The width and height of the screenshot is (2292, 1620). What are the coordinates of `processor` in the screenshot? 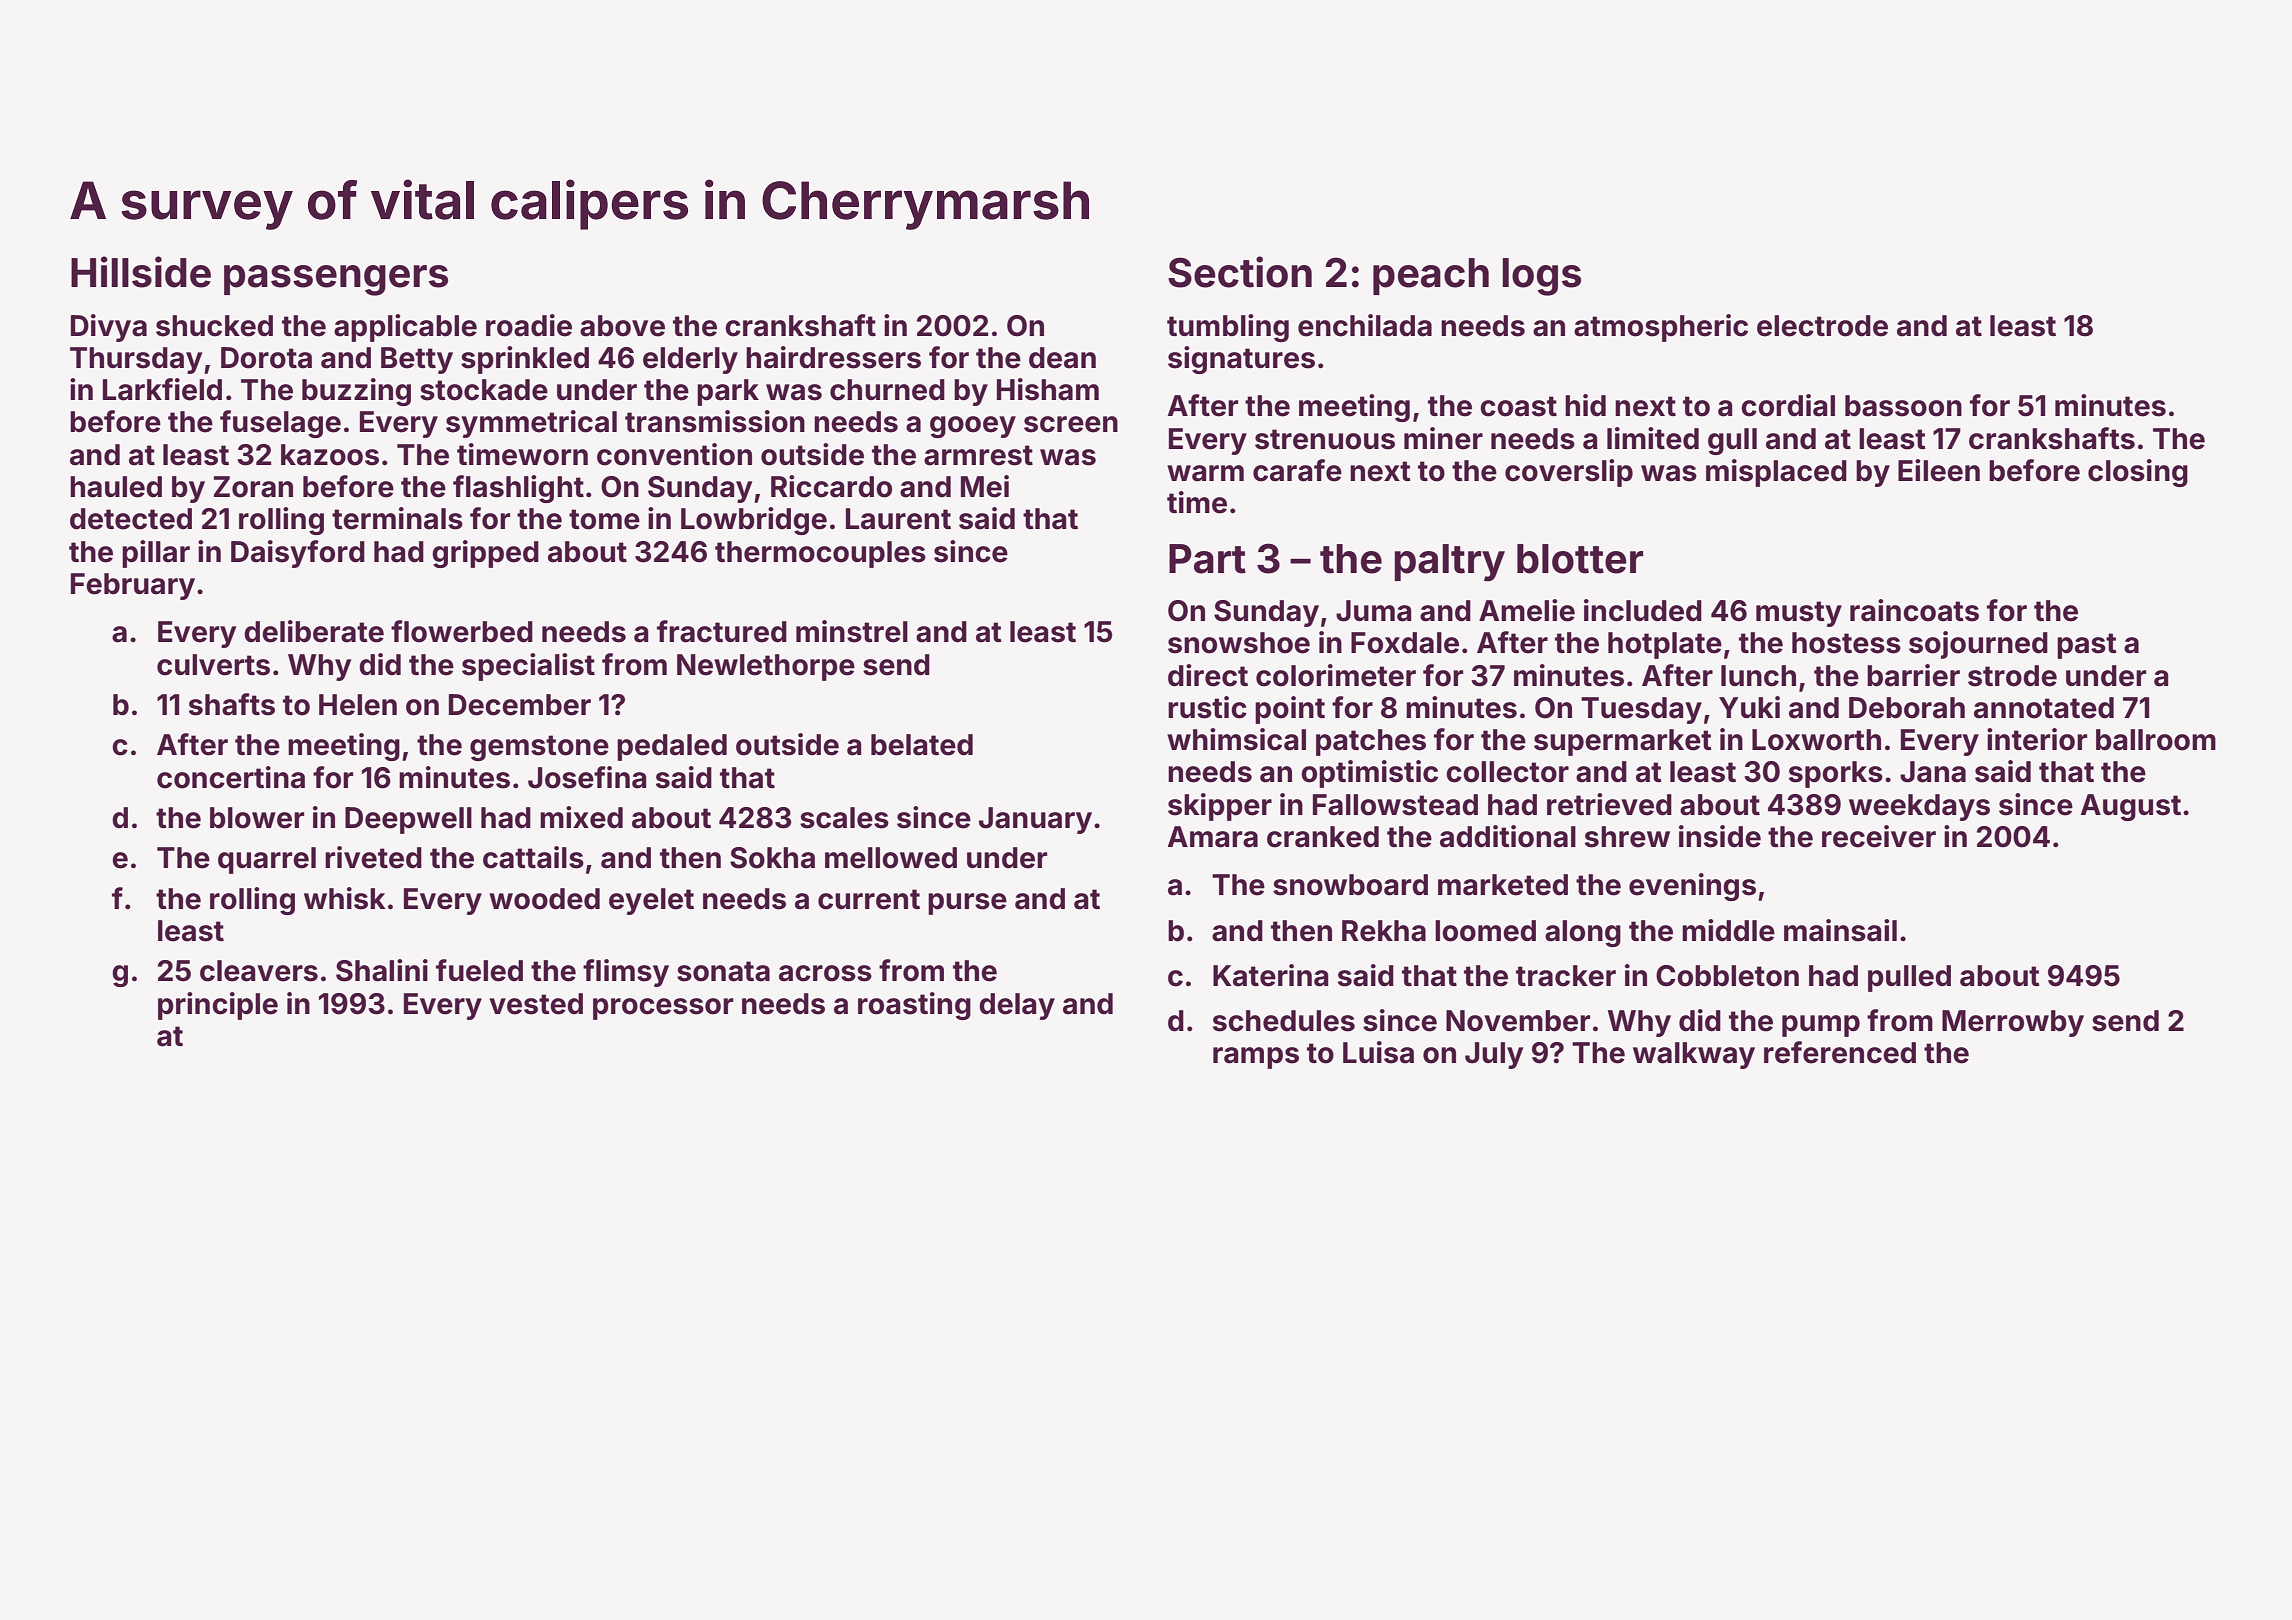 It's located at (663, 1009).
